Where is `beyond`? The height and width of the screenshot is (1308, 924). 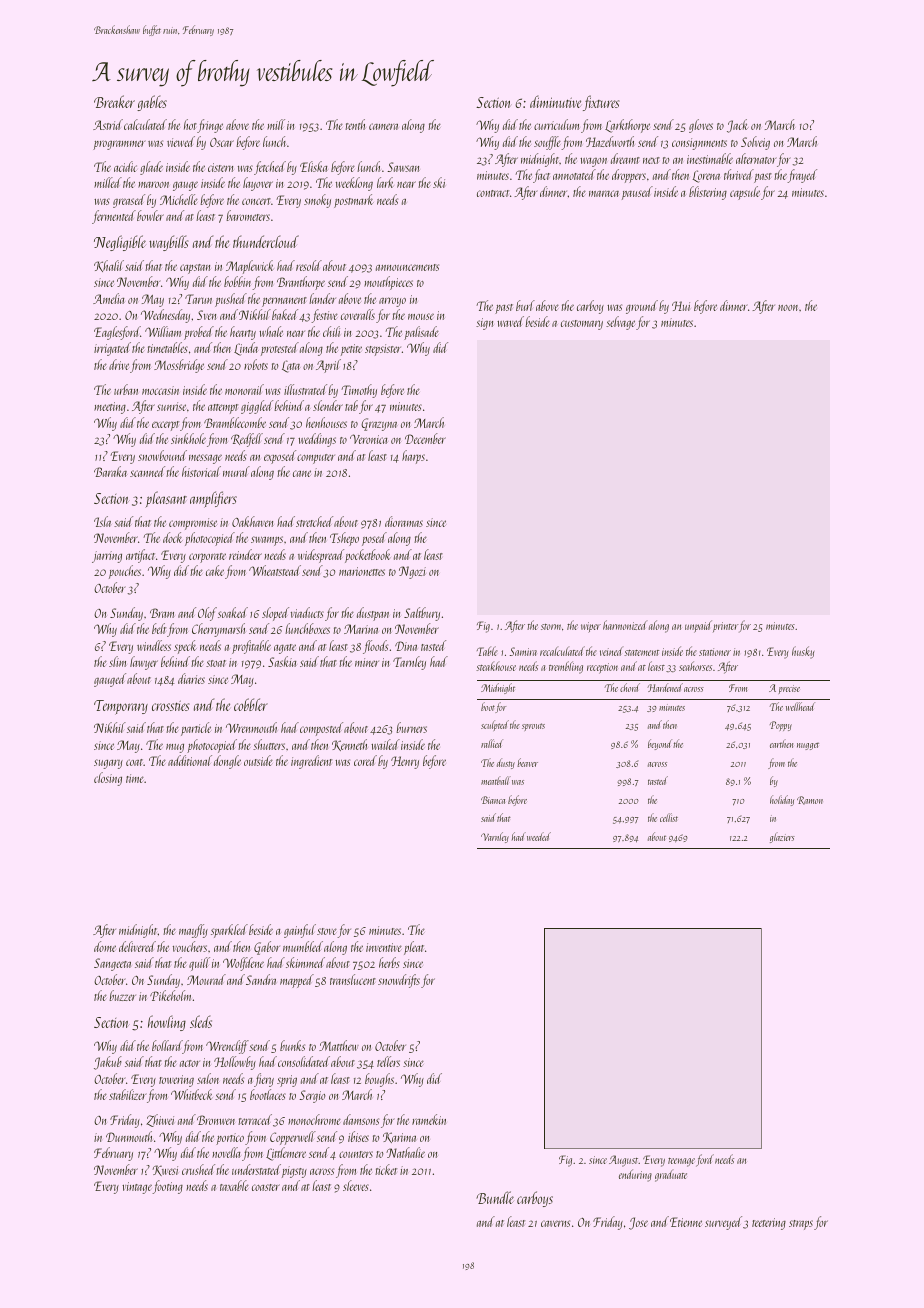 beyond is located at coordinates (660, 744).
